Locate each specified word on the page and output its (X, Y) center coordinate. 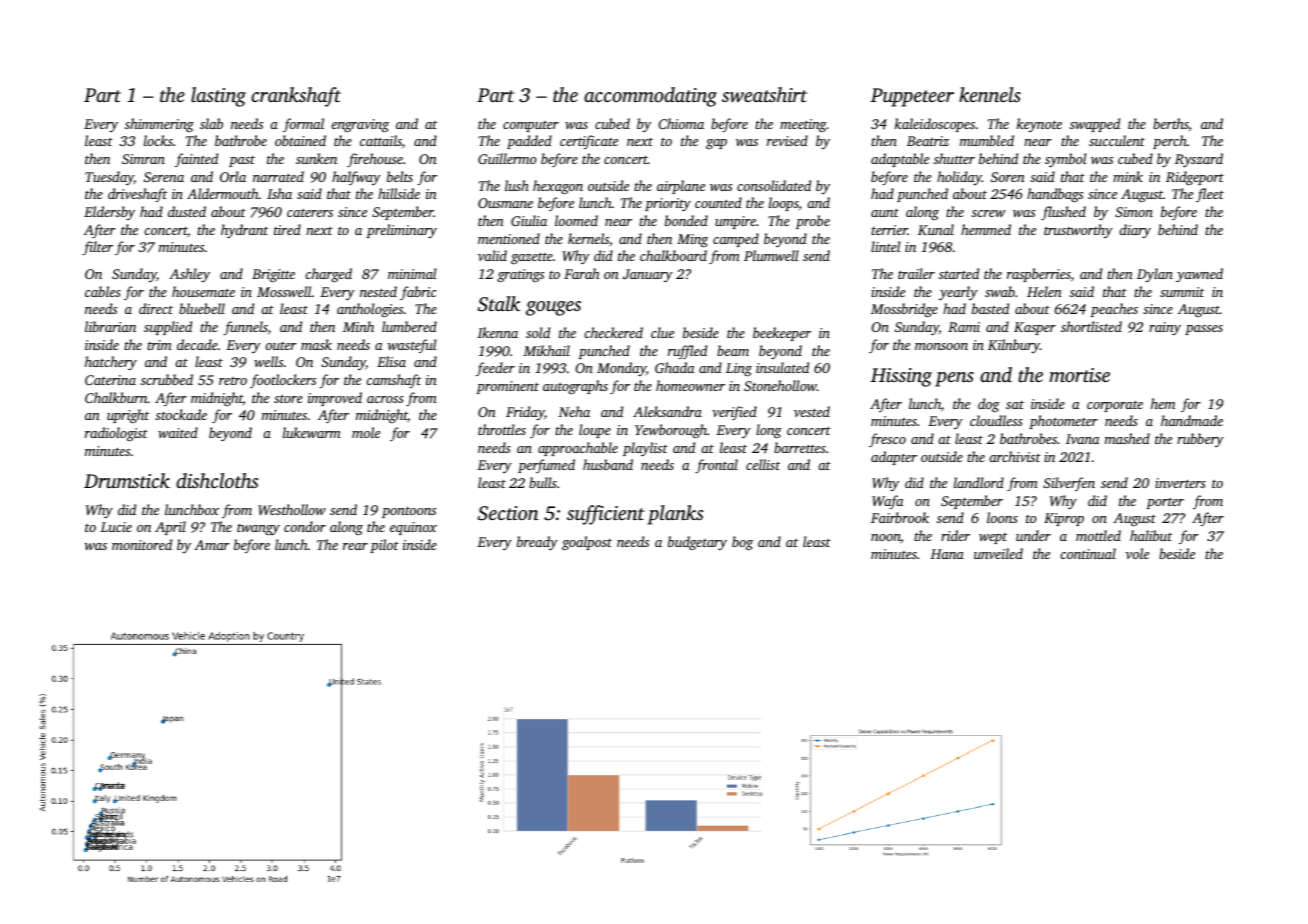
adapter (894, 458)
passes (1204, 330)
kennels (990, 94)
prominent (507, 387)
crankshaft (296, 97)
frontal (716, 466)
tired (287, 229)
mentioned (509, 238)
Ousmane (505, 203)
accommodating (650, 97)
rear (355, 546)
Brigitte (273, 276)
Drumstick (127, 480)
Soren (1008, 177)
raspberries (1039, 275)
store (288, 399)
